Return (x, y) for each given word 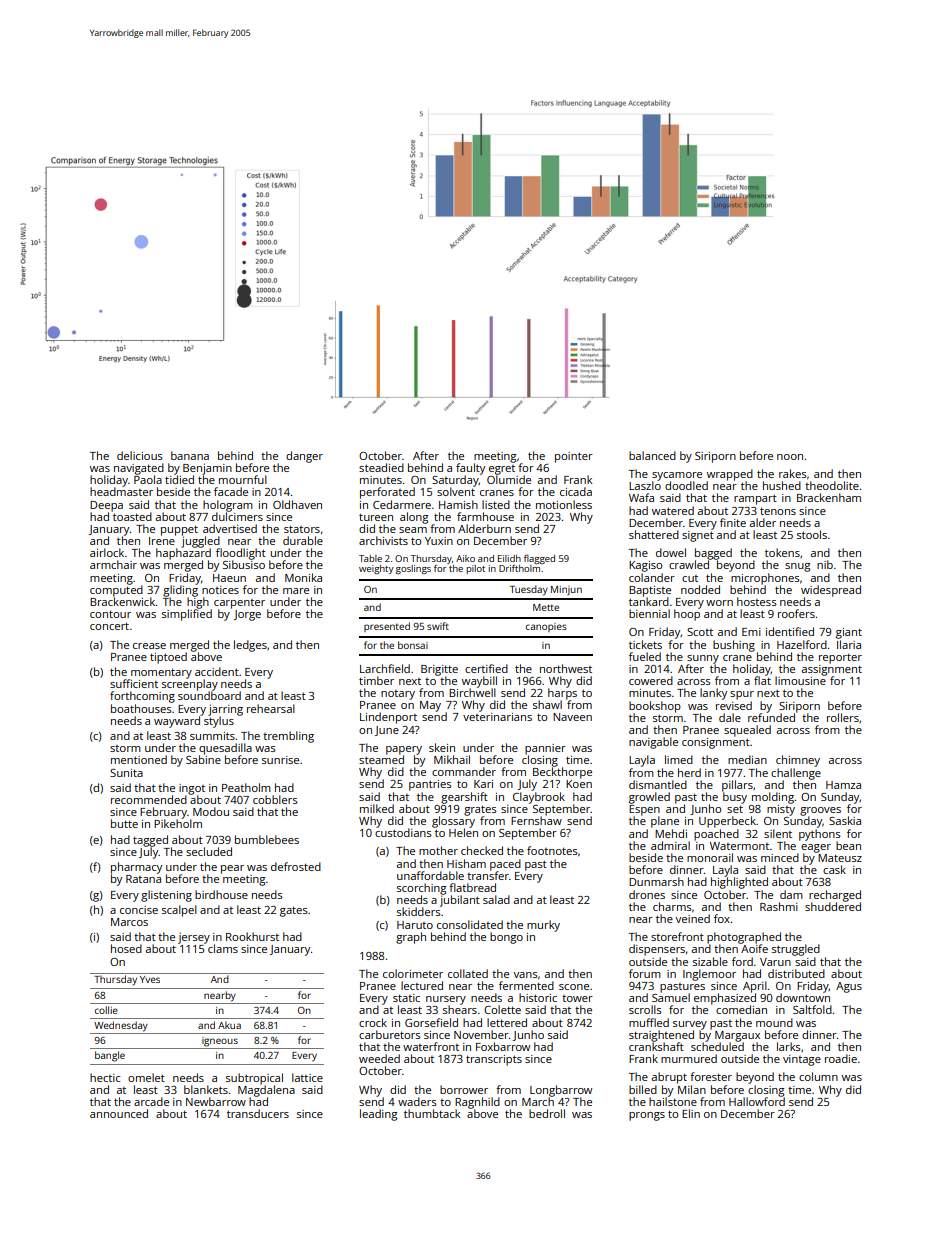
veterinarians (497, 717)
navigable (653, 743)
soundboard (209, 695)
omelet (146, 1077)
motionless (564, 504)
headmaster (121, 491)
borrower (464, 1089)
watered (673, 510)
